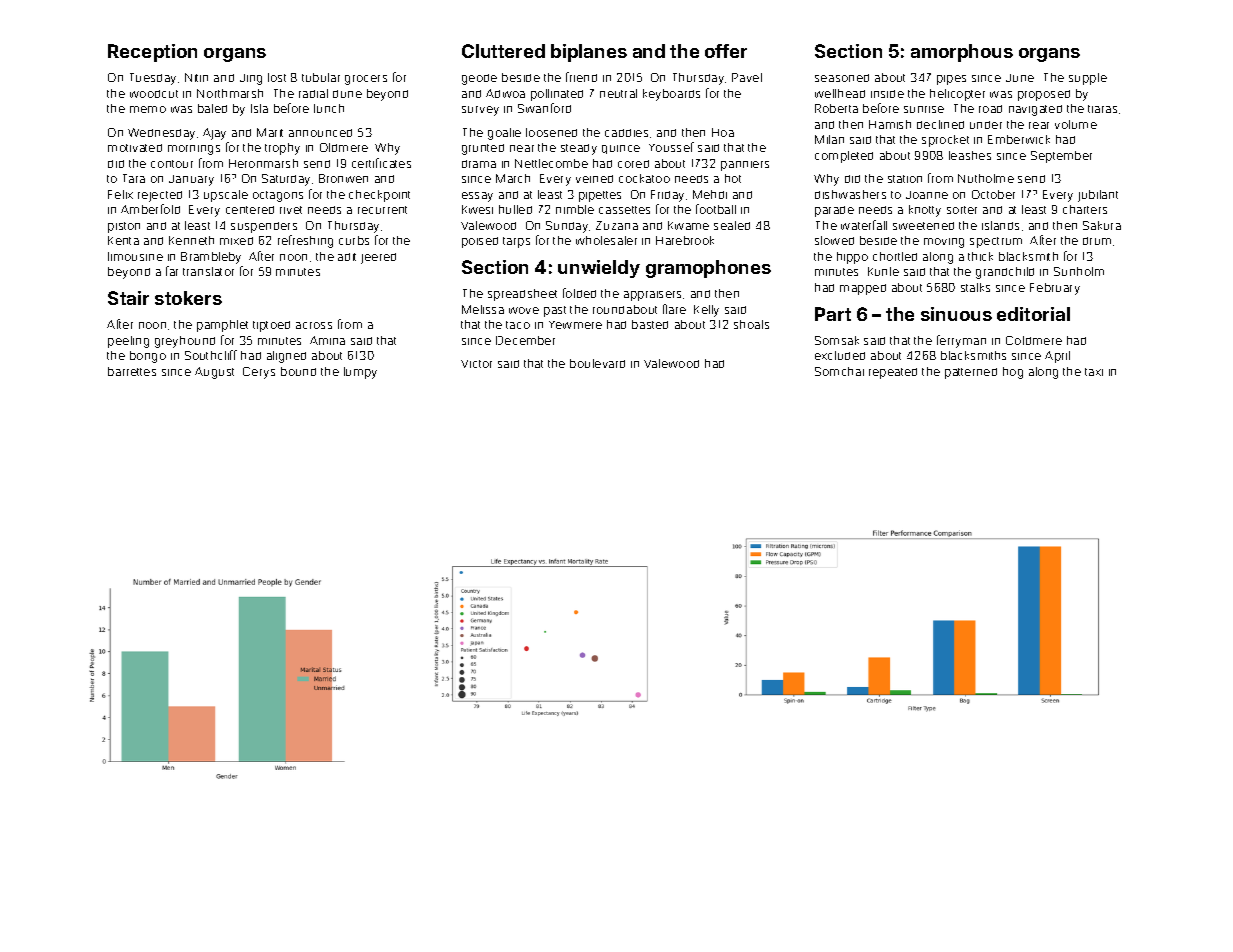 Image resolution: width=1233 pixels, height=952 pixels. What do you see at coordinates (259, 373) in the screenshot?
I see `Cerys` at bounding box center [259, 373].
